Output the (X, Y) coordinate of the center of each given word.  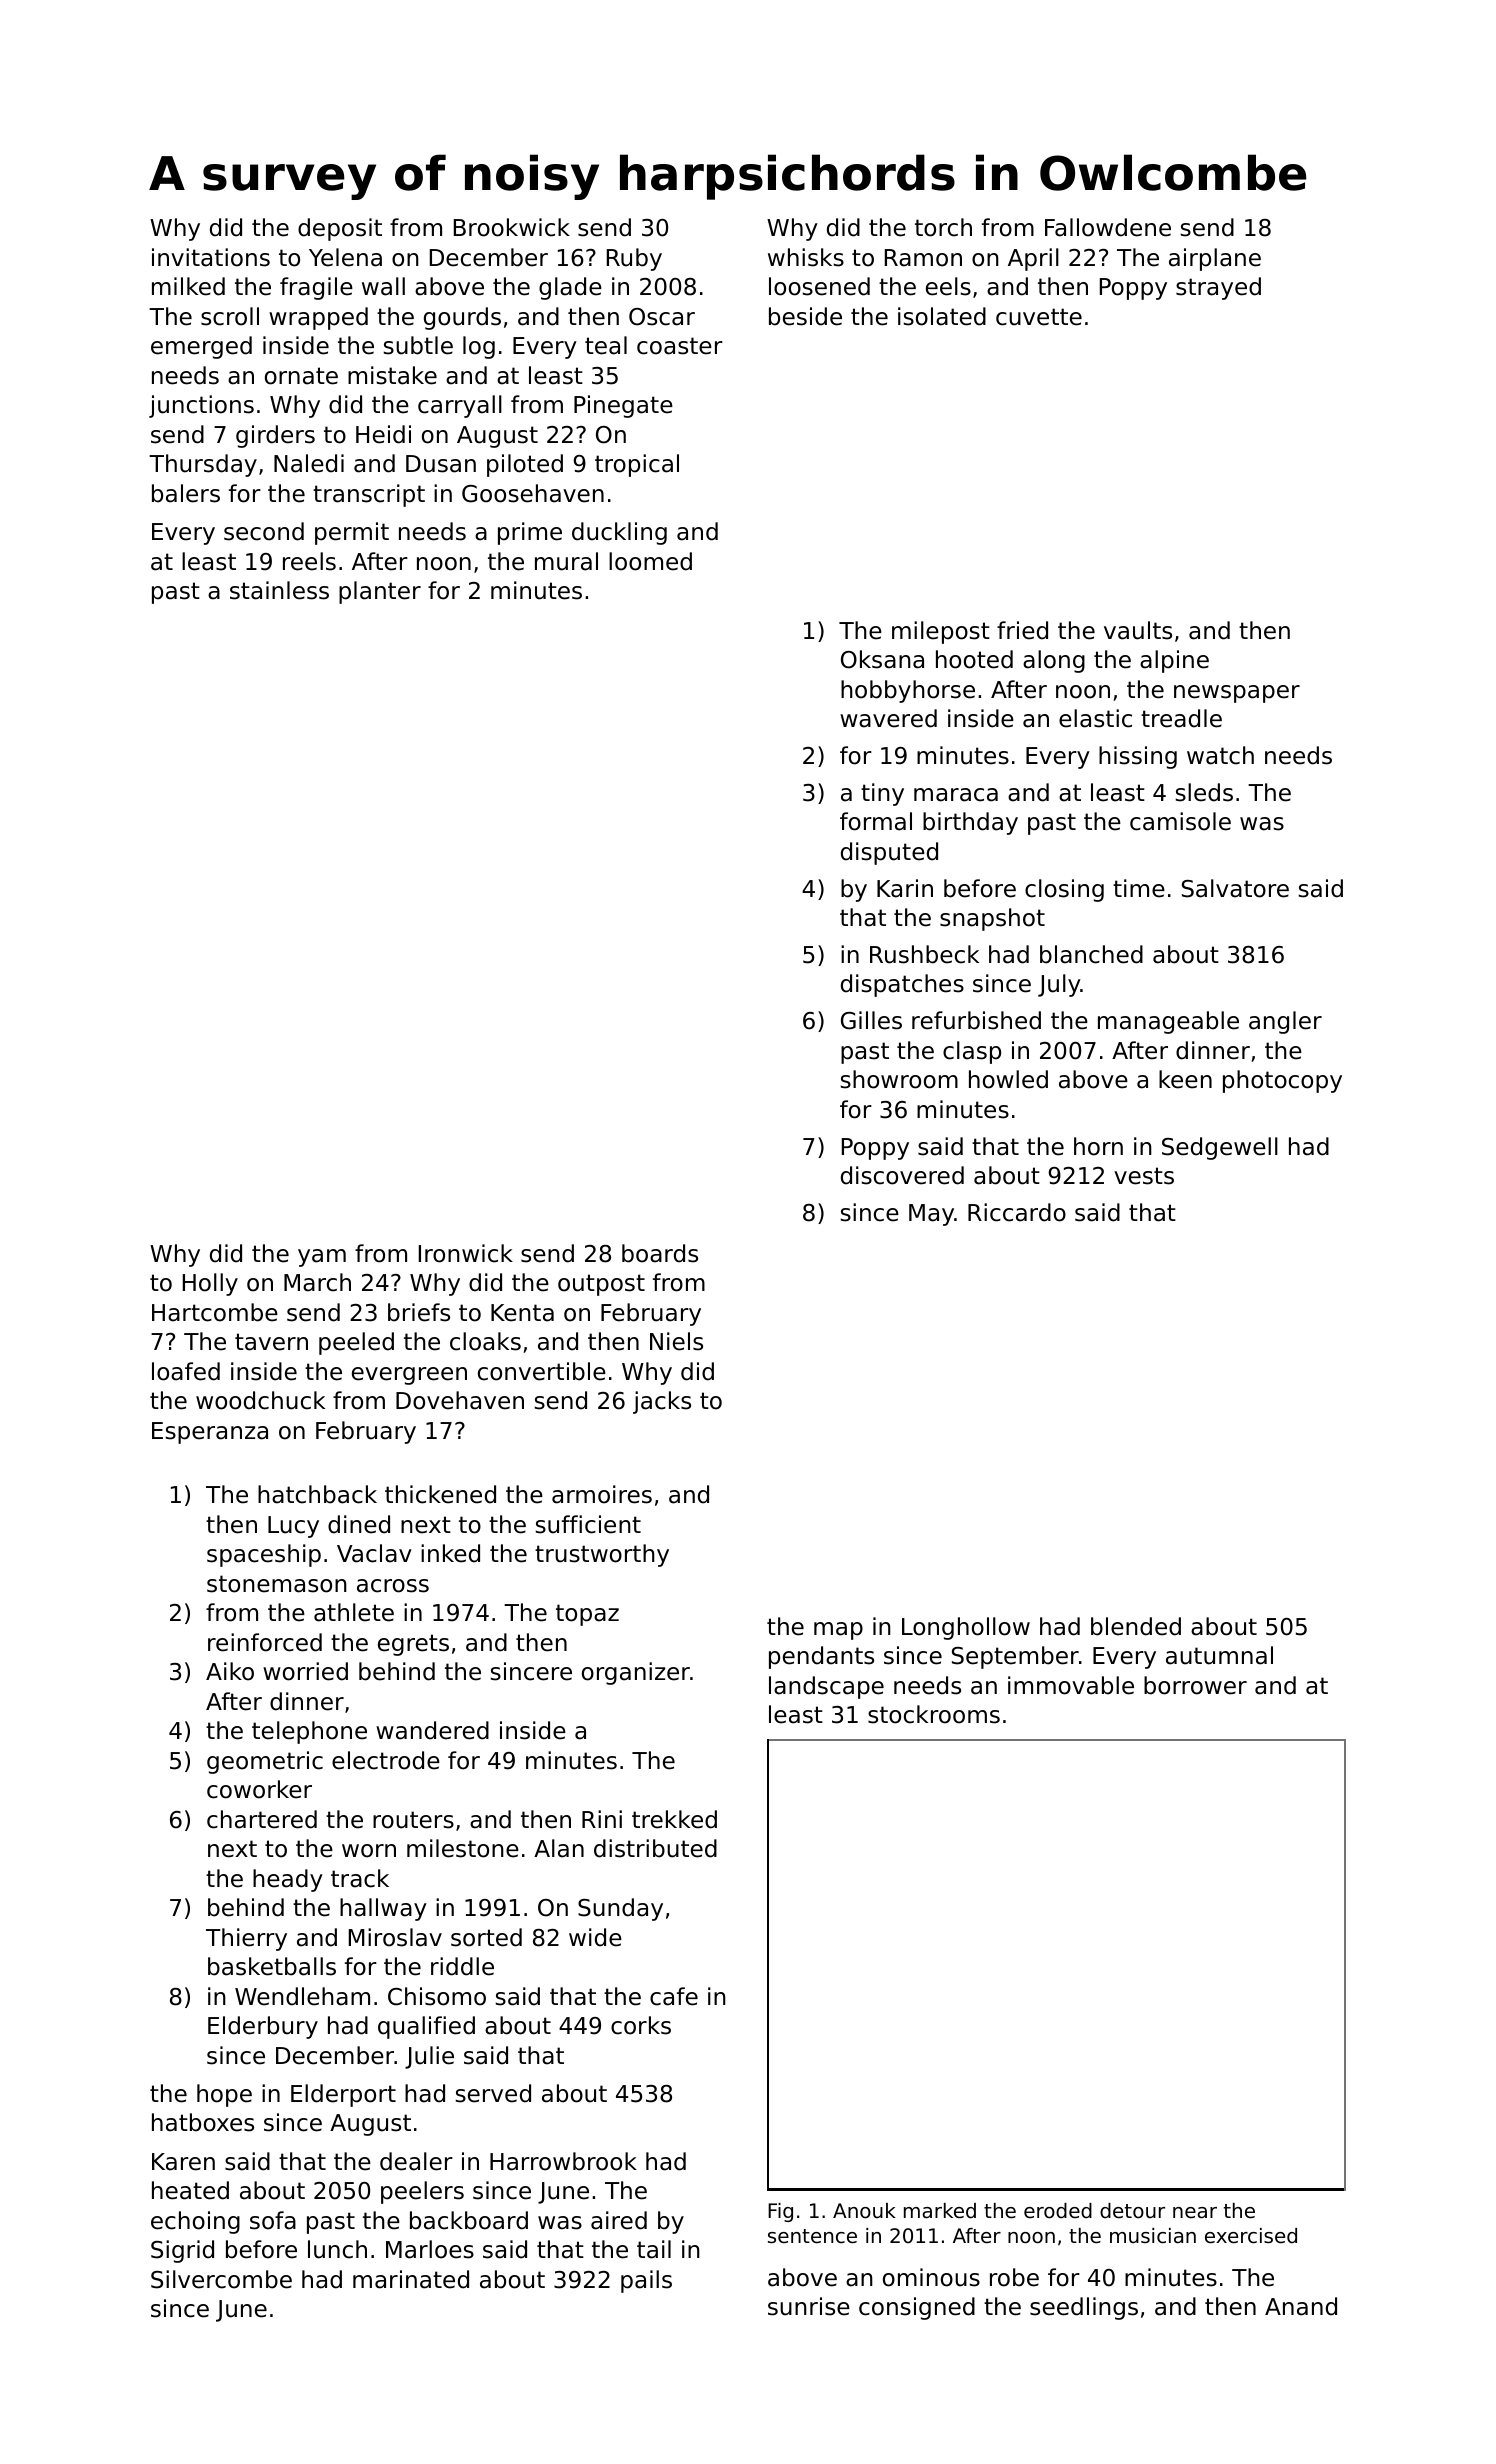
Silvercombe (221, 2279)
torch (943, 227)
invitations (211, 257)
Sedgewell (1220, 1148)
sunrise (809, 2306)
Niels (676, 1341)
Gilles (871, 1020)
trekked (674, 1819)
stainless (279, 590)
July (1059, 985)
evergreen (409, 1376)
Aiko (230, 1671)
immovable (1071, 1685)
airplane (1215, 259)
